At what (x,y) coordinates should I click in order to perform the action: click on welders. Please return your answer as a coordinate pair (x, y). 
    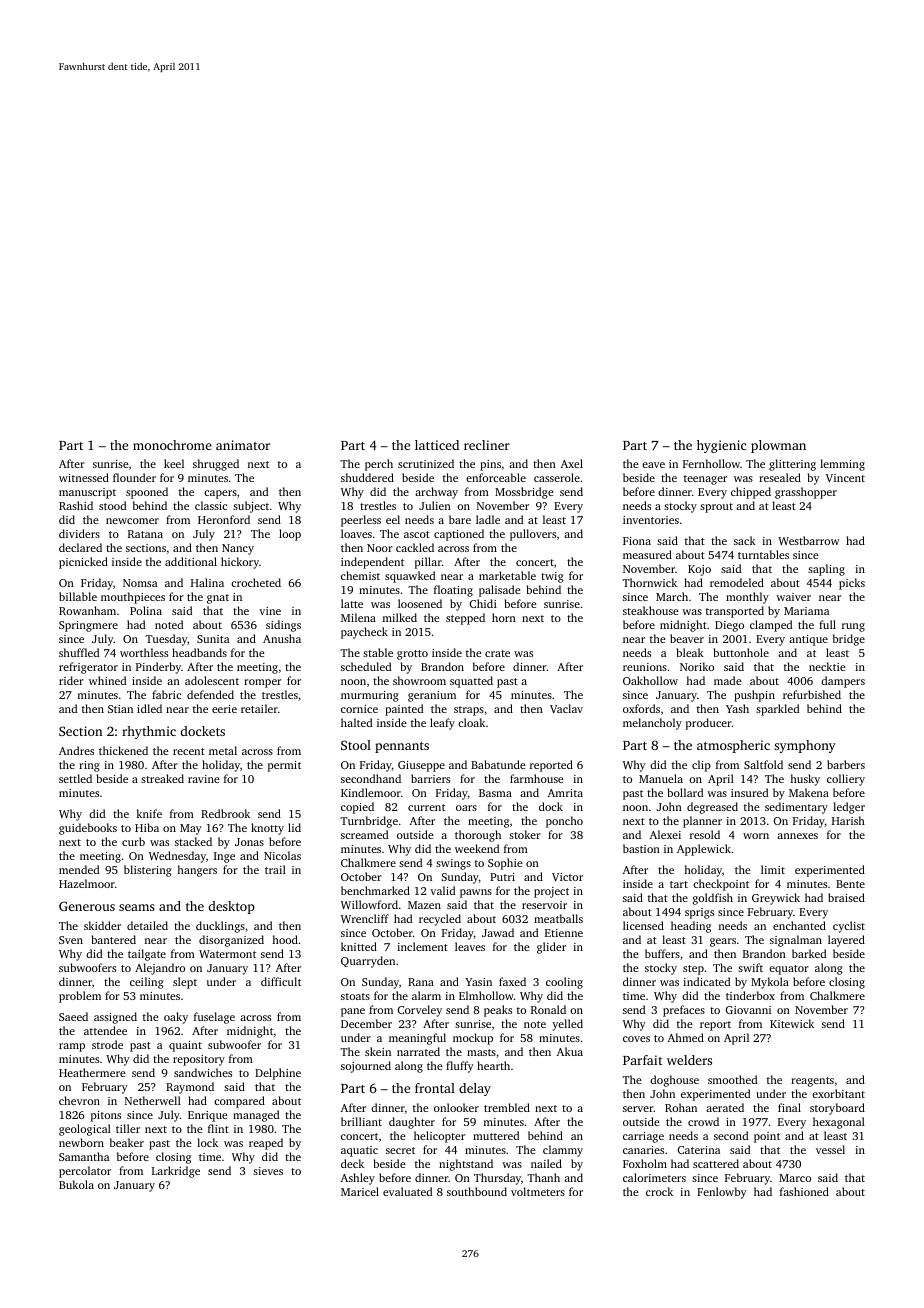
    Looking at the image, I should click on (689, 1060).
